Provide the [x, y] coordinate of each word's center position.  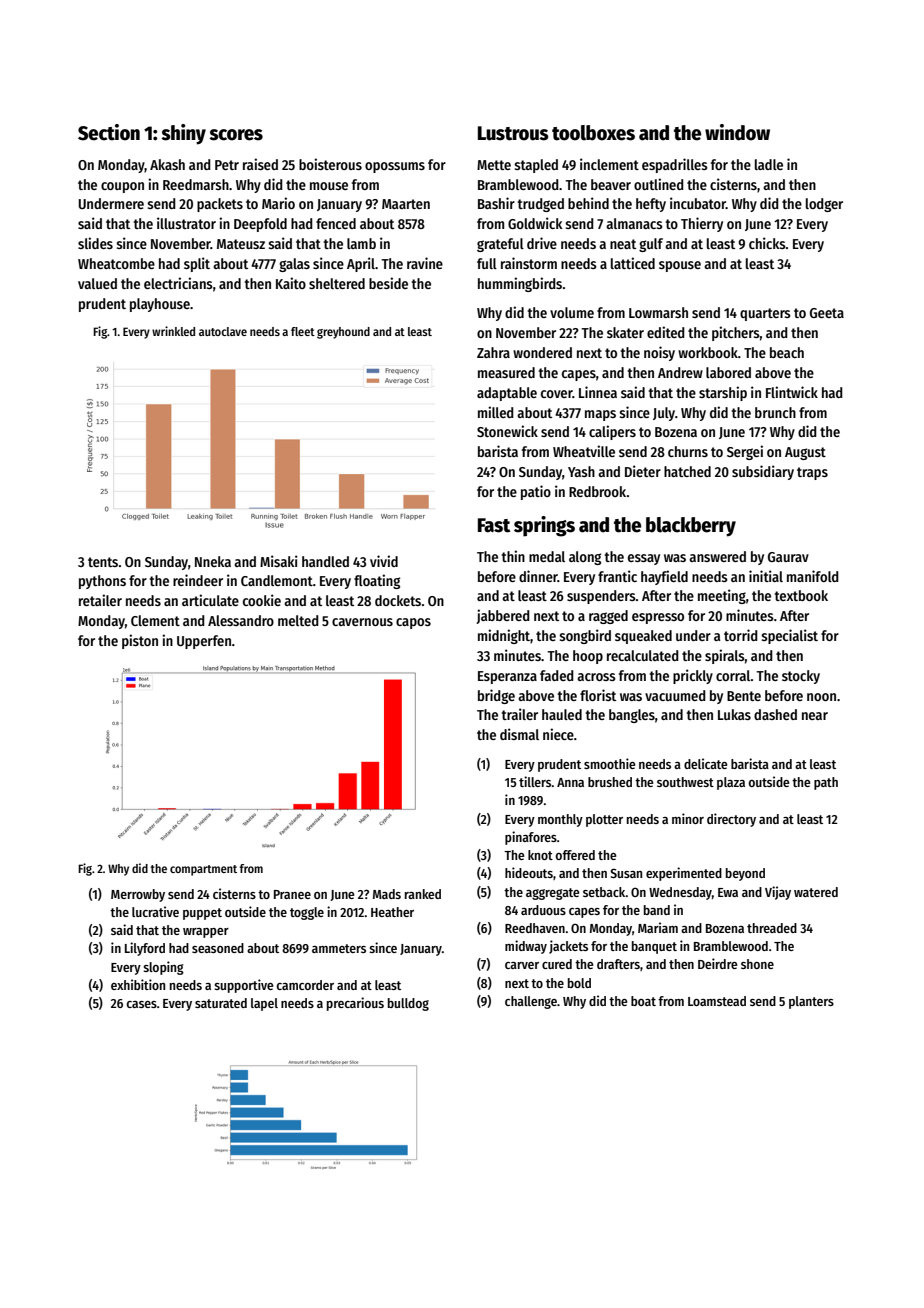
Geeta [827, 313]
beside [388, 283]
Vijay [778, 893]
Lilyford [145, 949]
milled [496, 412]
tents [103, 562]
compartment [203, 870]
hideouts [529, 872]
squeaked [643, 637]
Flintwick [792, 392]
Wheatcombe [116, 263]
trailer [519, 714]
